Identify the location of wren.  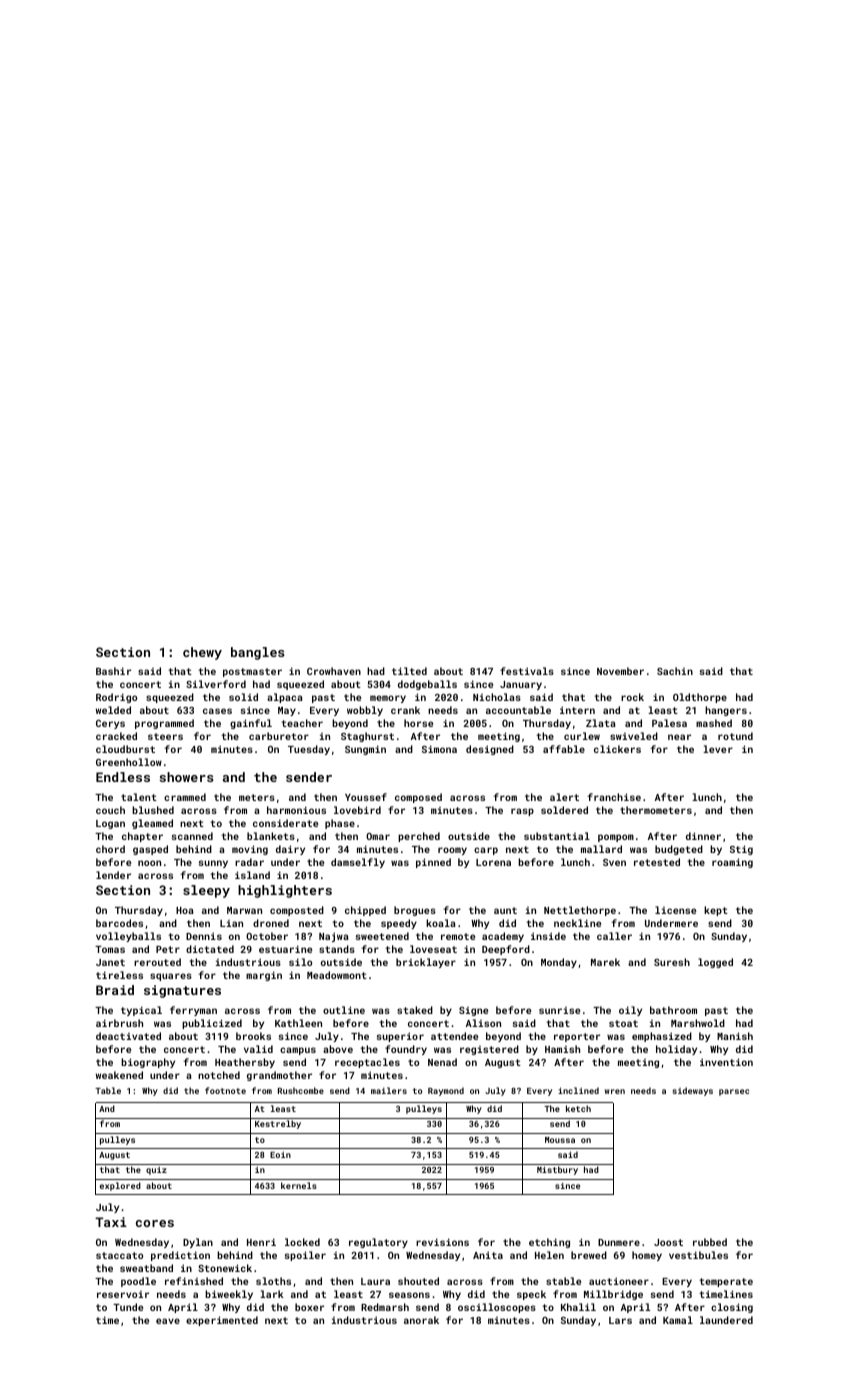
(615, 1091).
